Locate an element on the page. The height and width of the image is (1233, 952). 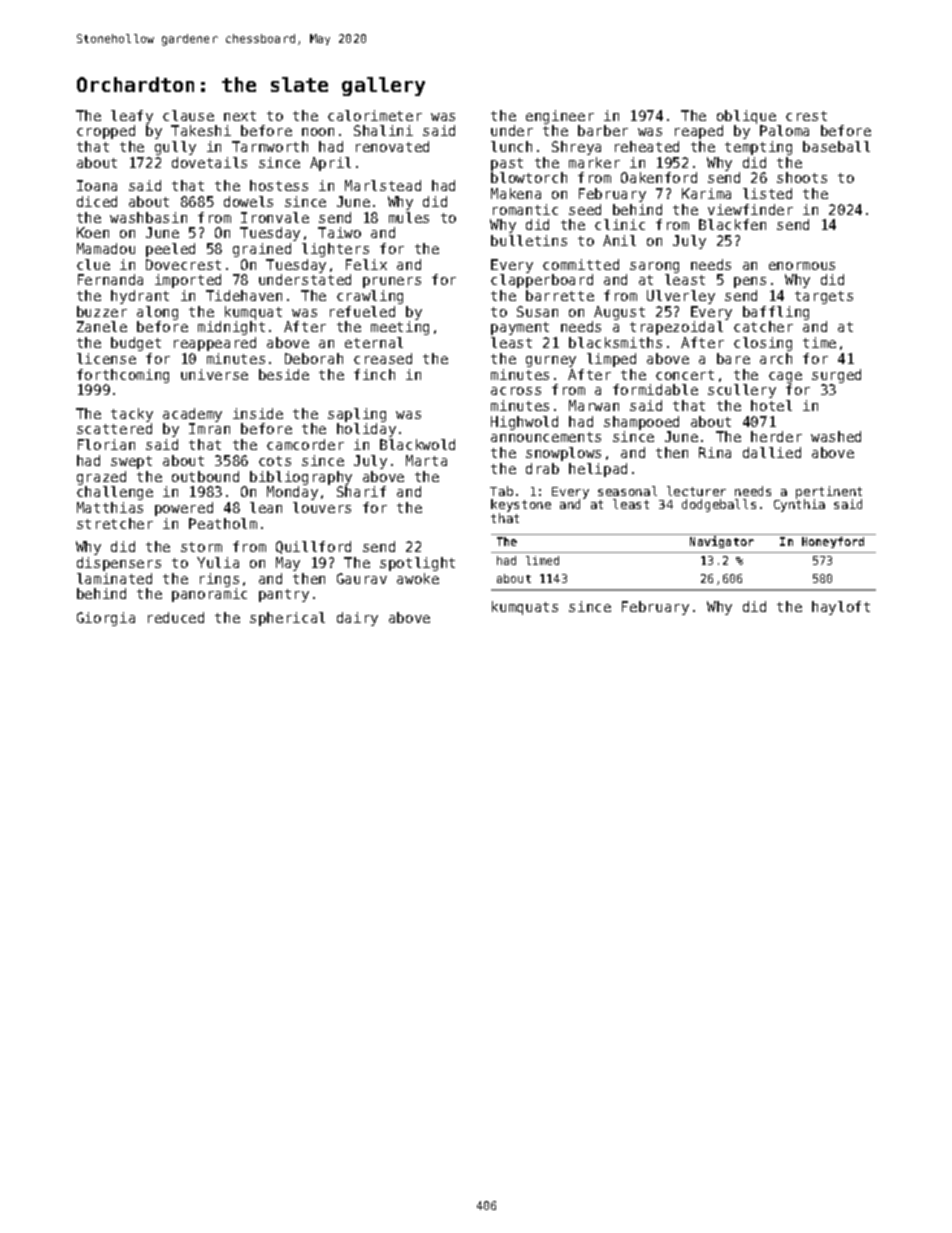
committed is located at coordinates (581, 264).
